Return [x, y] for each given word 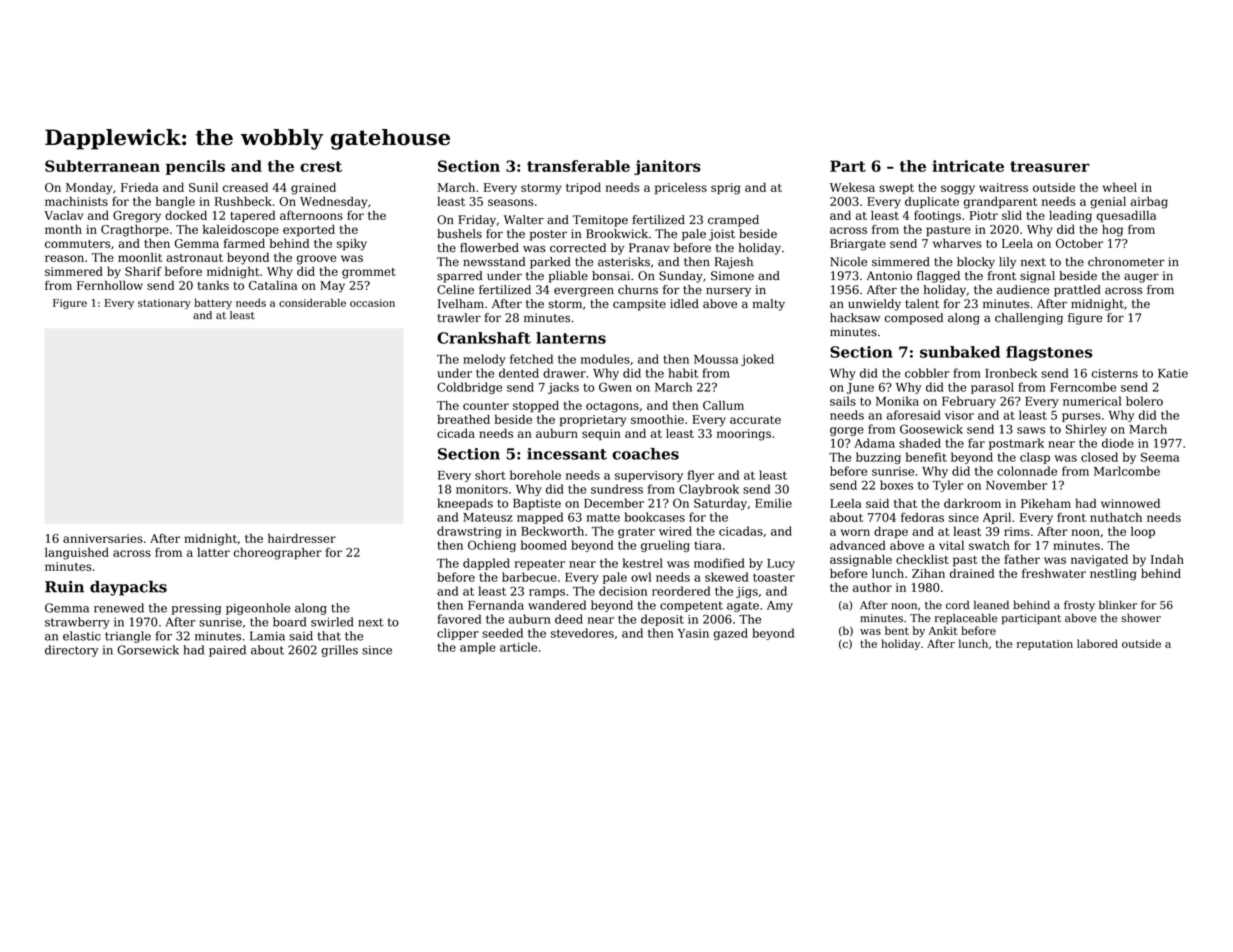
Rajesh [733, 263]
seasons [510, 202]
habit [684, 373]
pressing [196, 609]
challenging [1029, 319]
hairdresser [302, 538]
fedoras [922, 517]
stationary [164, 304]
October [1079, 243]
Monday [89, 188]
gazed [731, 634]
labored [1097, 643]
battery [213, 304]
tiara [708, 545]
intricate [968, 166]
